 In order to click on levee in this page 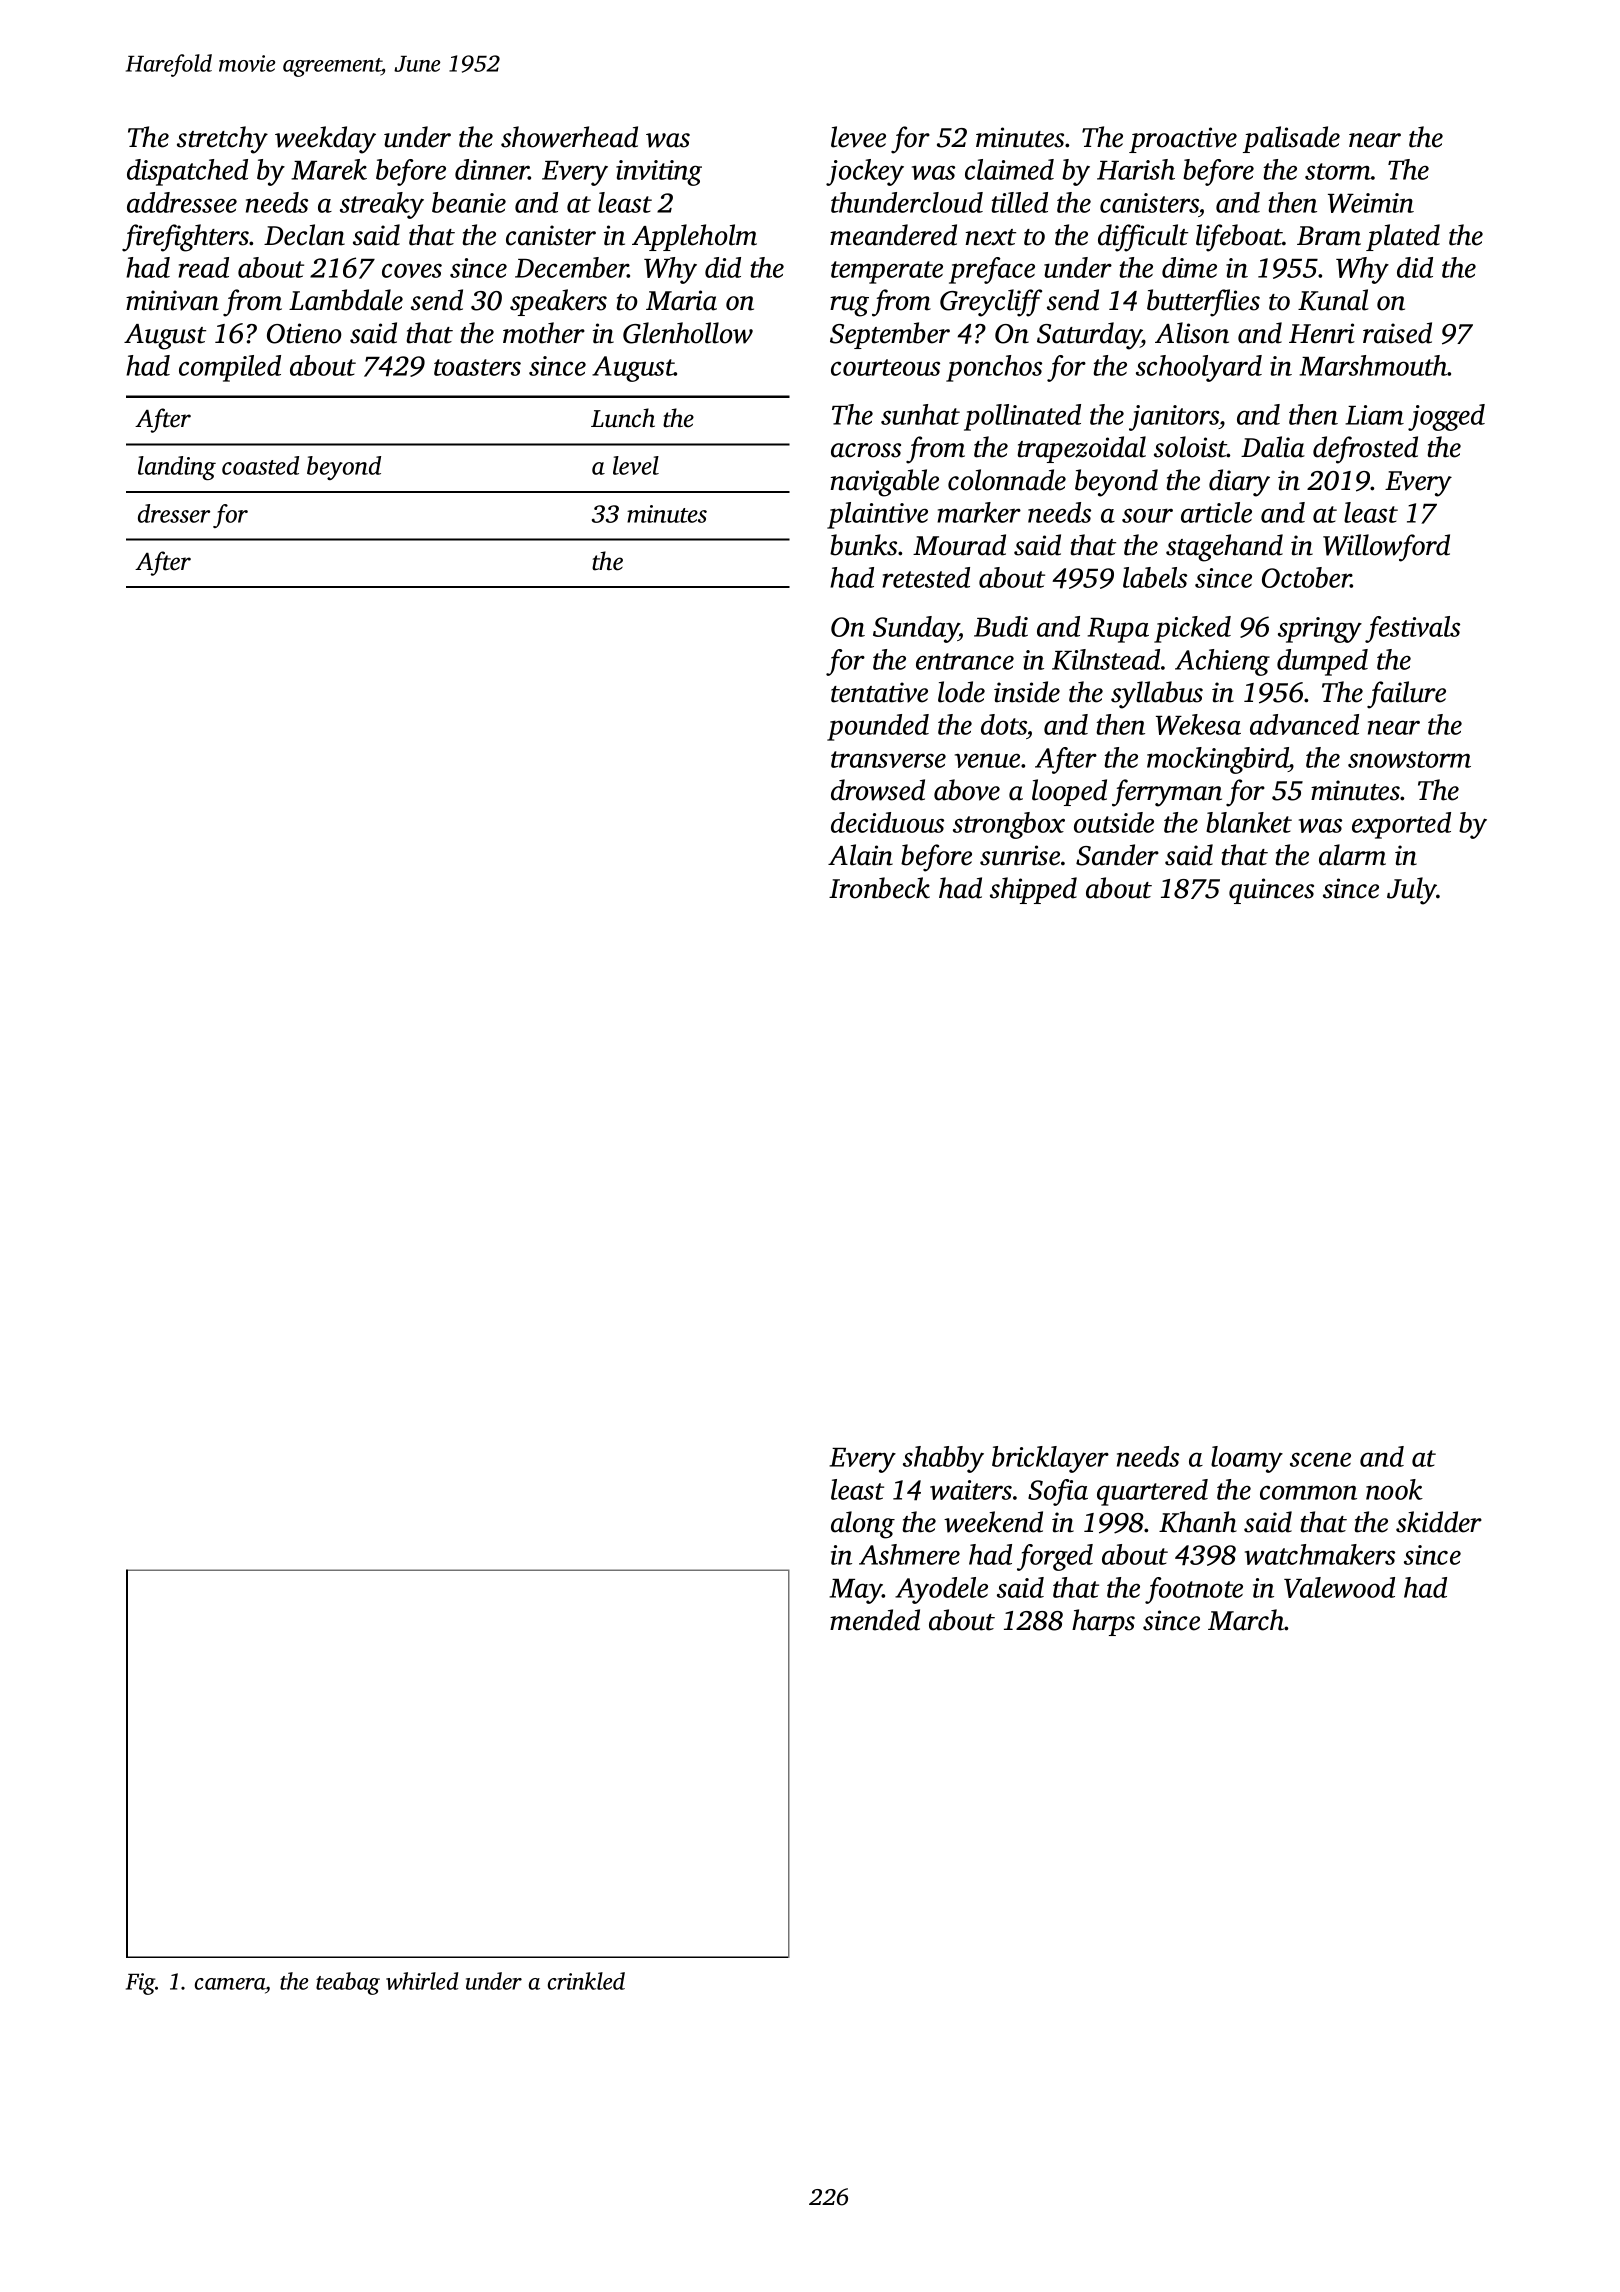, I will do `click(858, 137)`.
